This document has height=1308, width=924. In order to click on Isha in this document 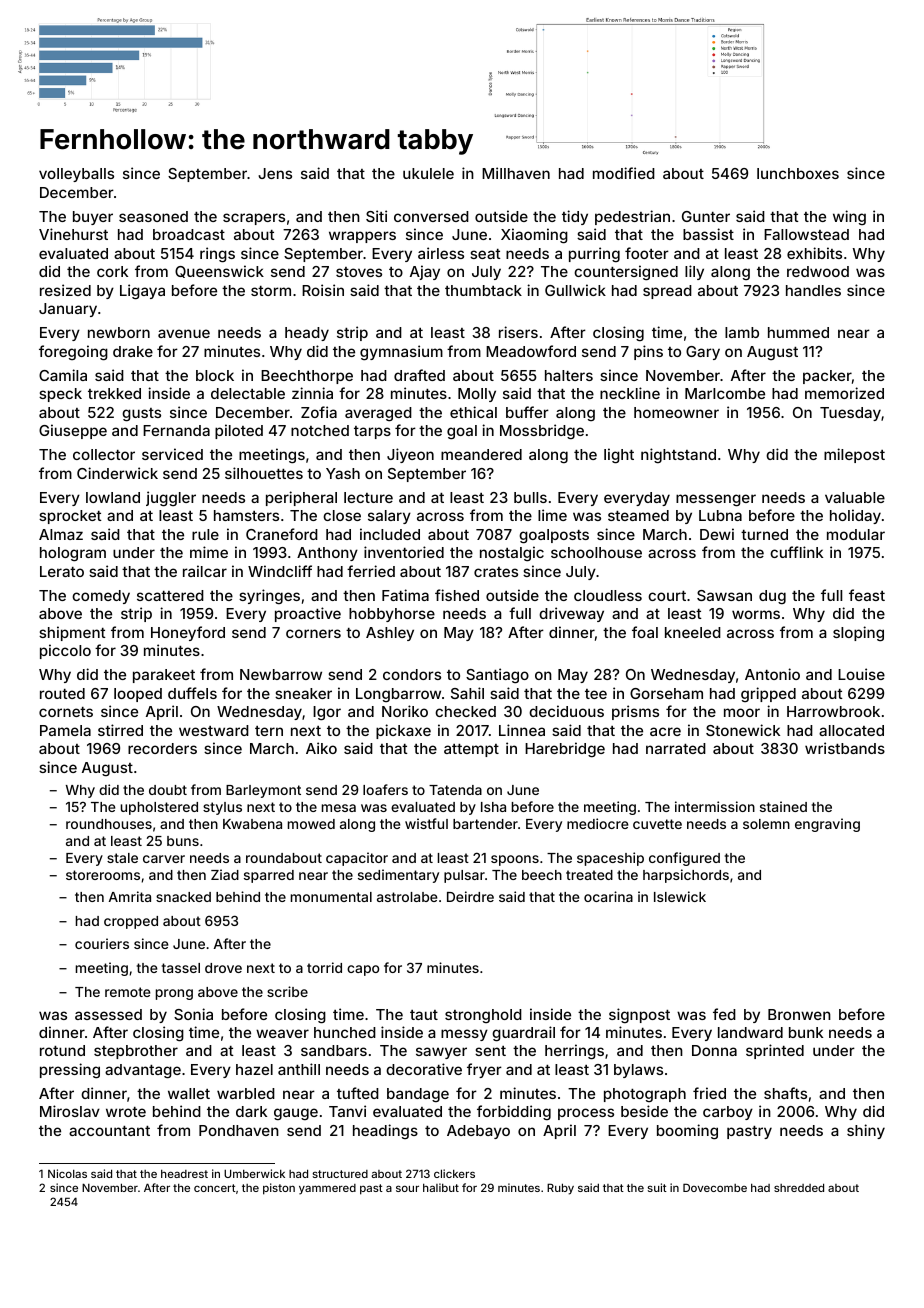, I will do `click(493, 807)`.
